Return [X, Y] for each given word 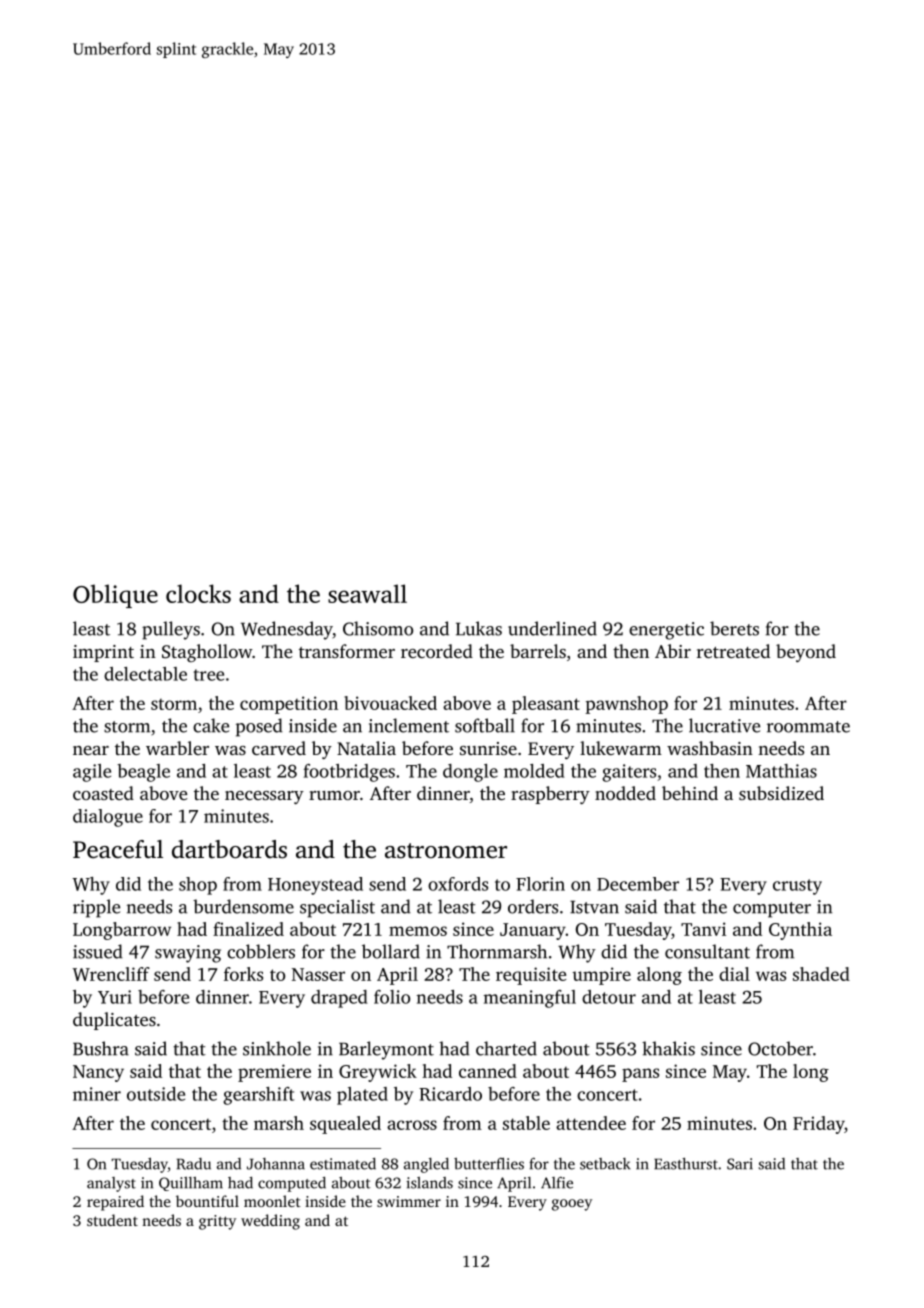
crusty [797, 887]
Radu [194, 1164]
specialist [337, 908]
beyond [806, 653]
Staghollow [207, 653]
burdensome [243, 906]
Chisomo [378, 628]
